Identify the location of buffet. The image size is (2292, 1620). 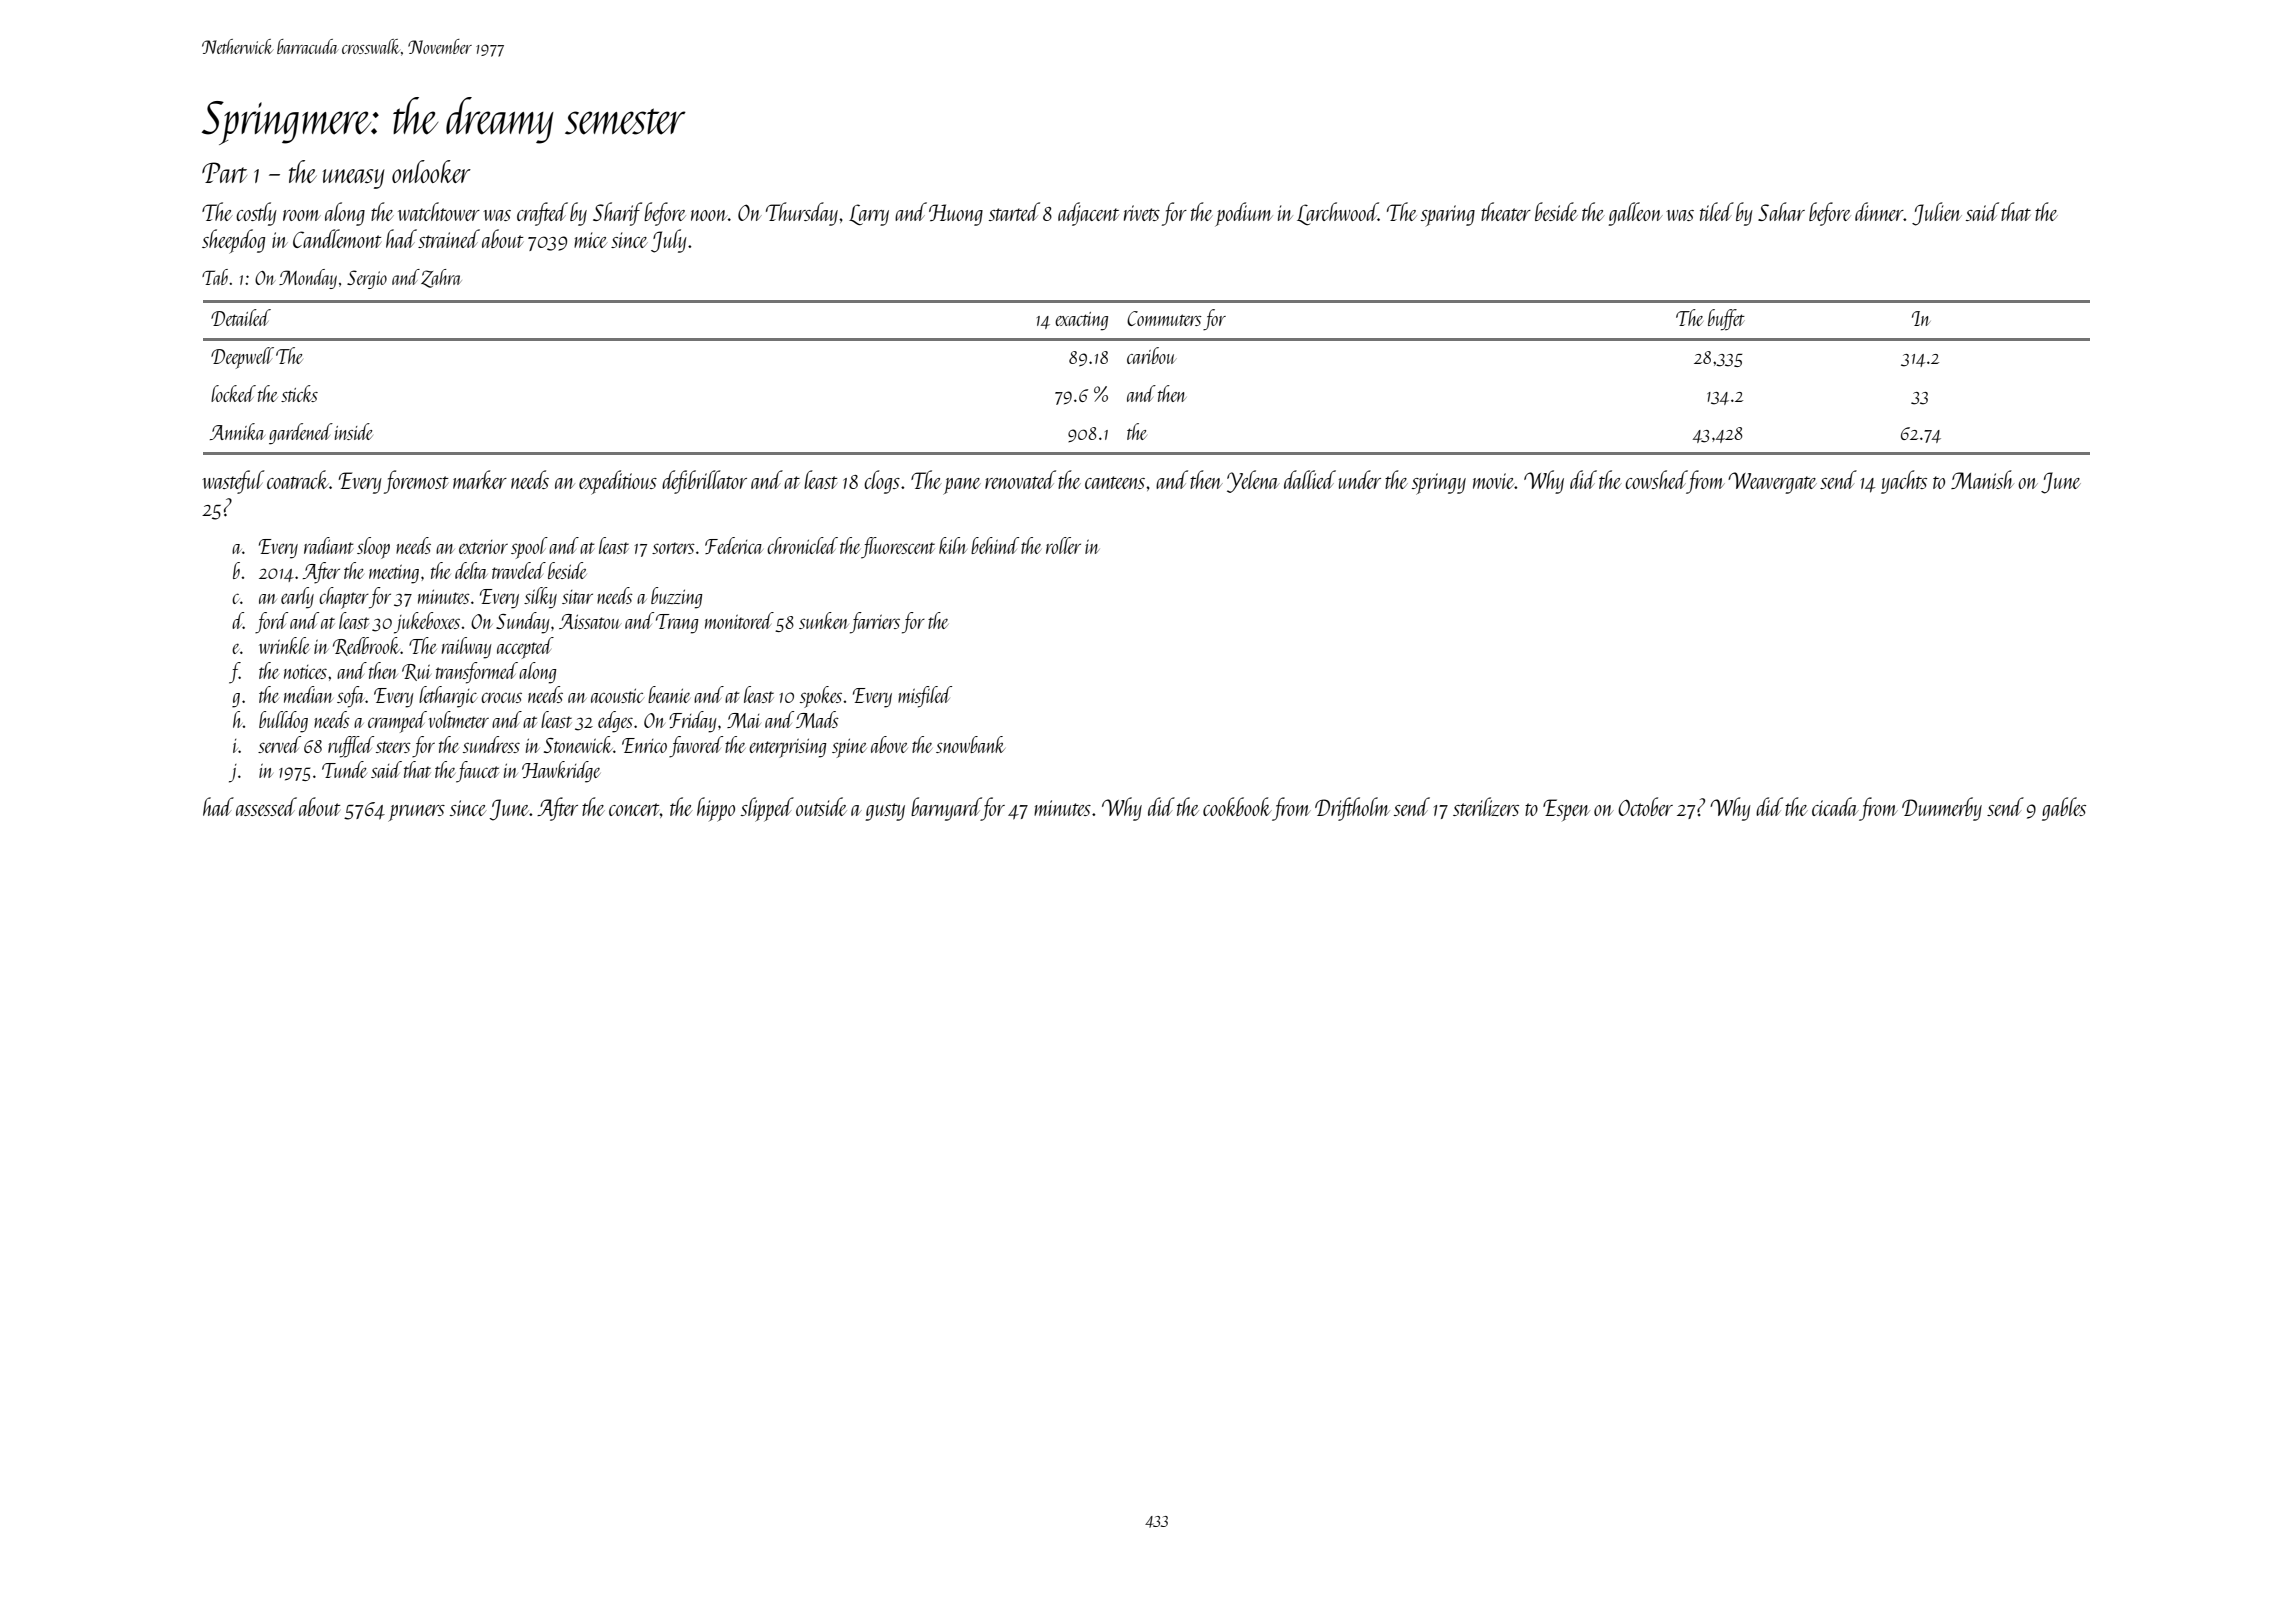
(1726, 320).
